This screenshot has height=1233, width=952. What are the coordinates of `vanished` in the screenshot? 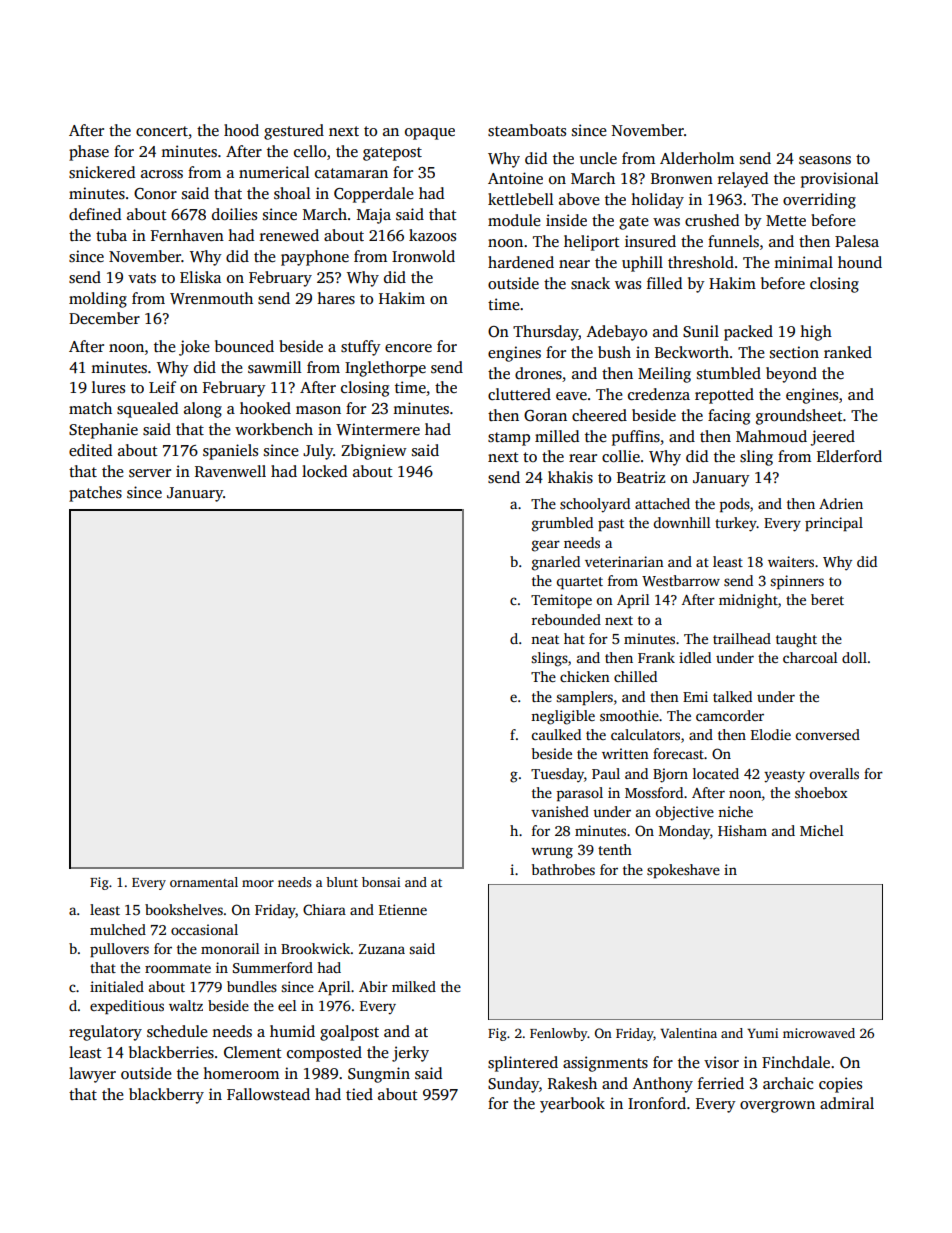 It's located at (560, 811).
